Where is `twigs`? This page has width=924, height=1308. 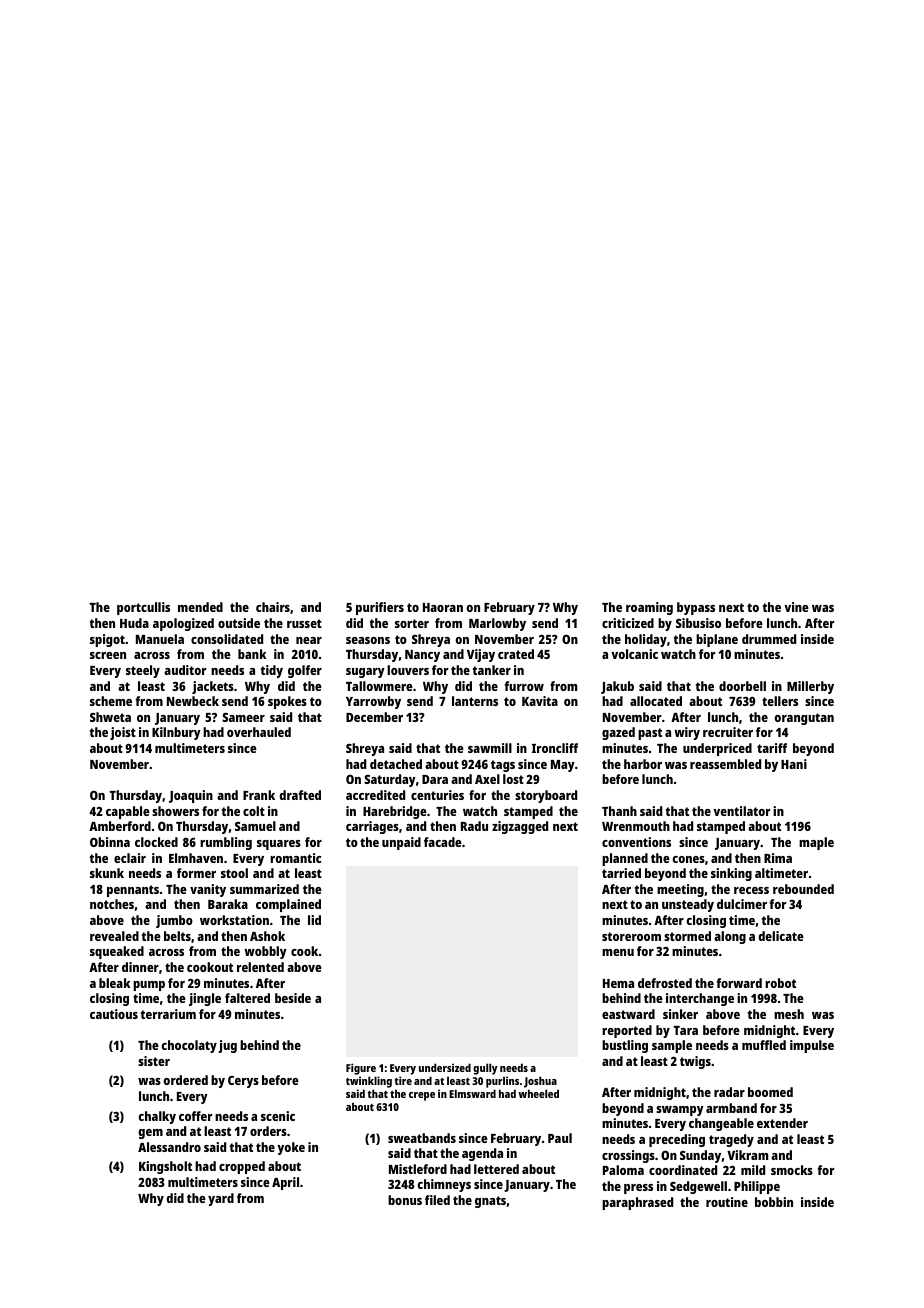 twigs is located at coordinates (695, 1062).
